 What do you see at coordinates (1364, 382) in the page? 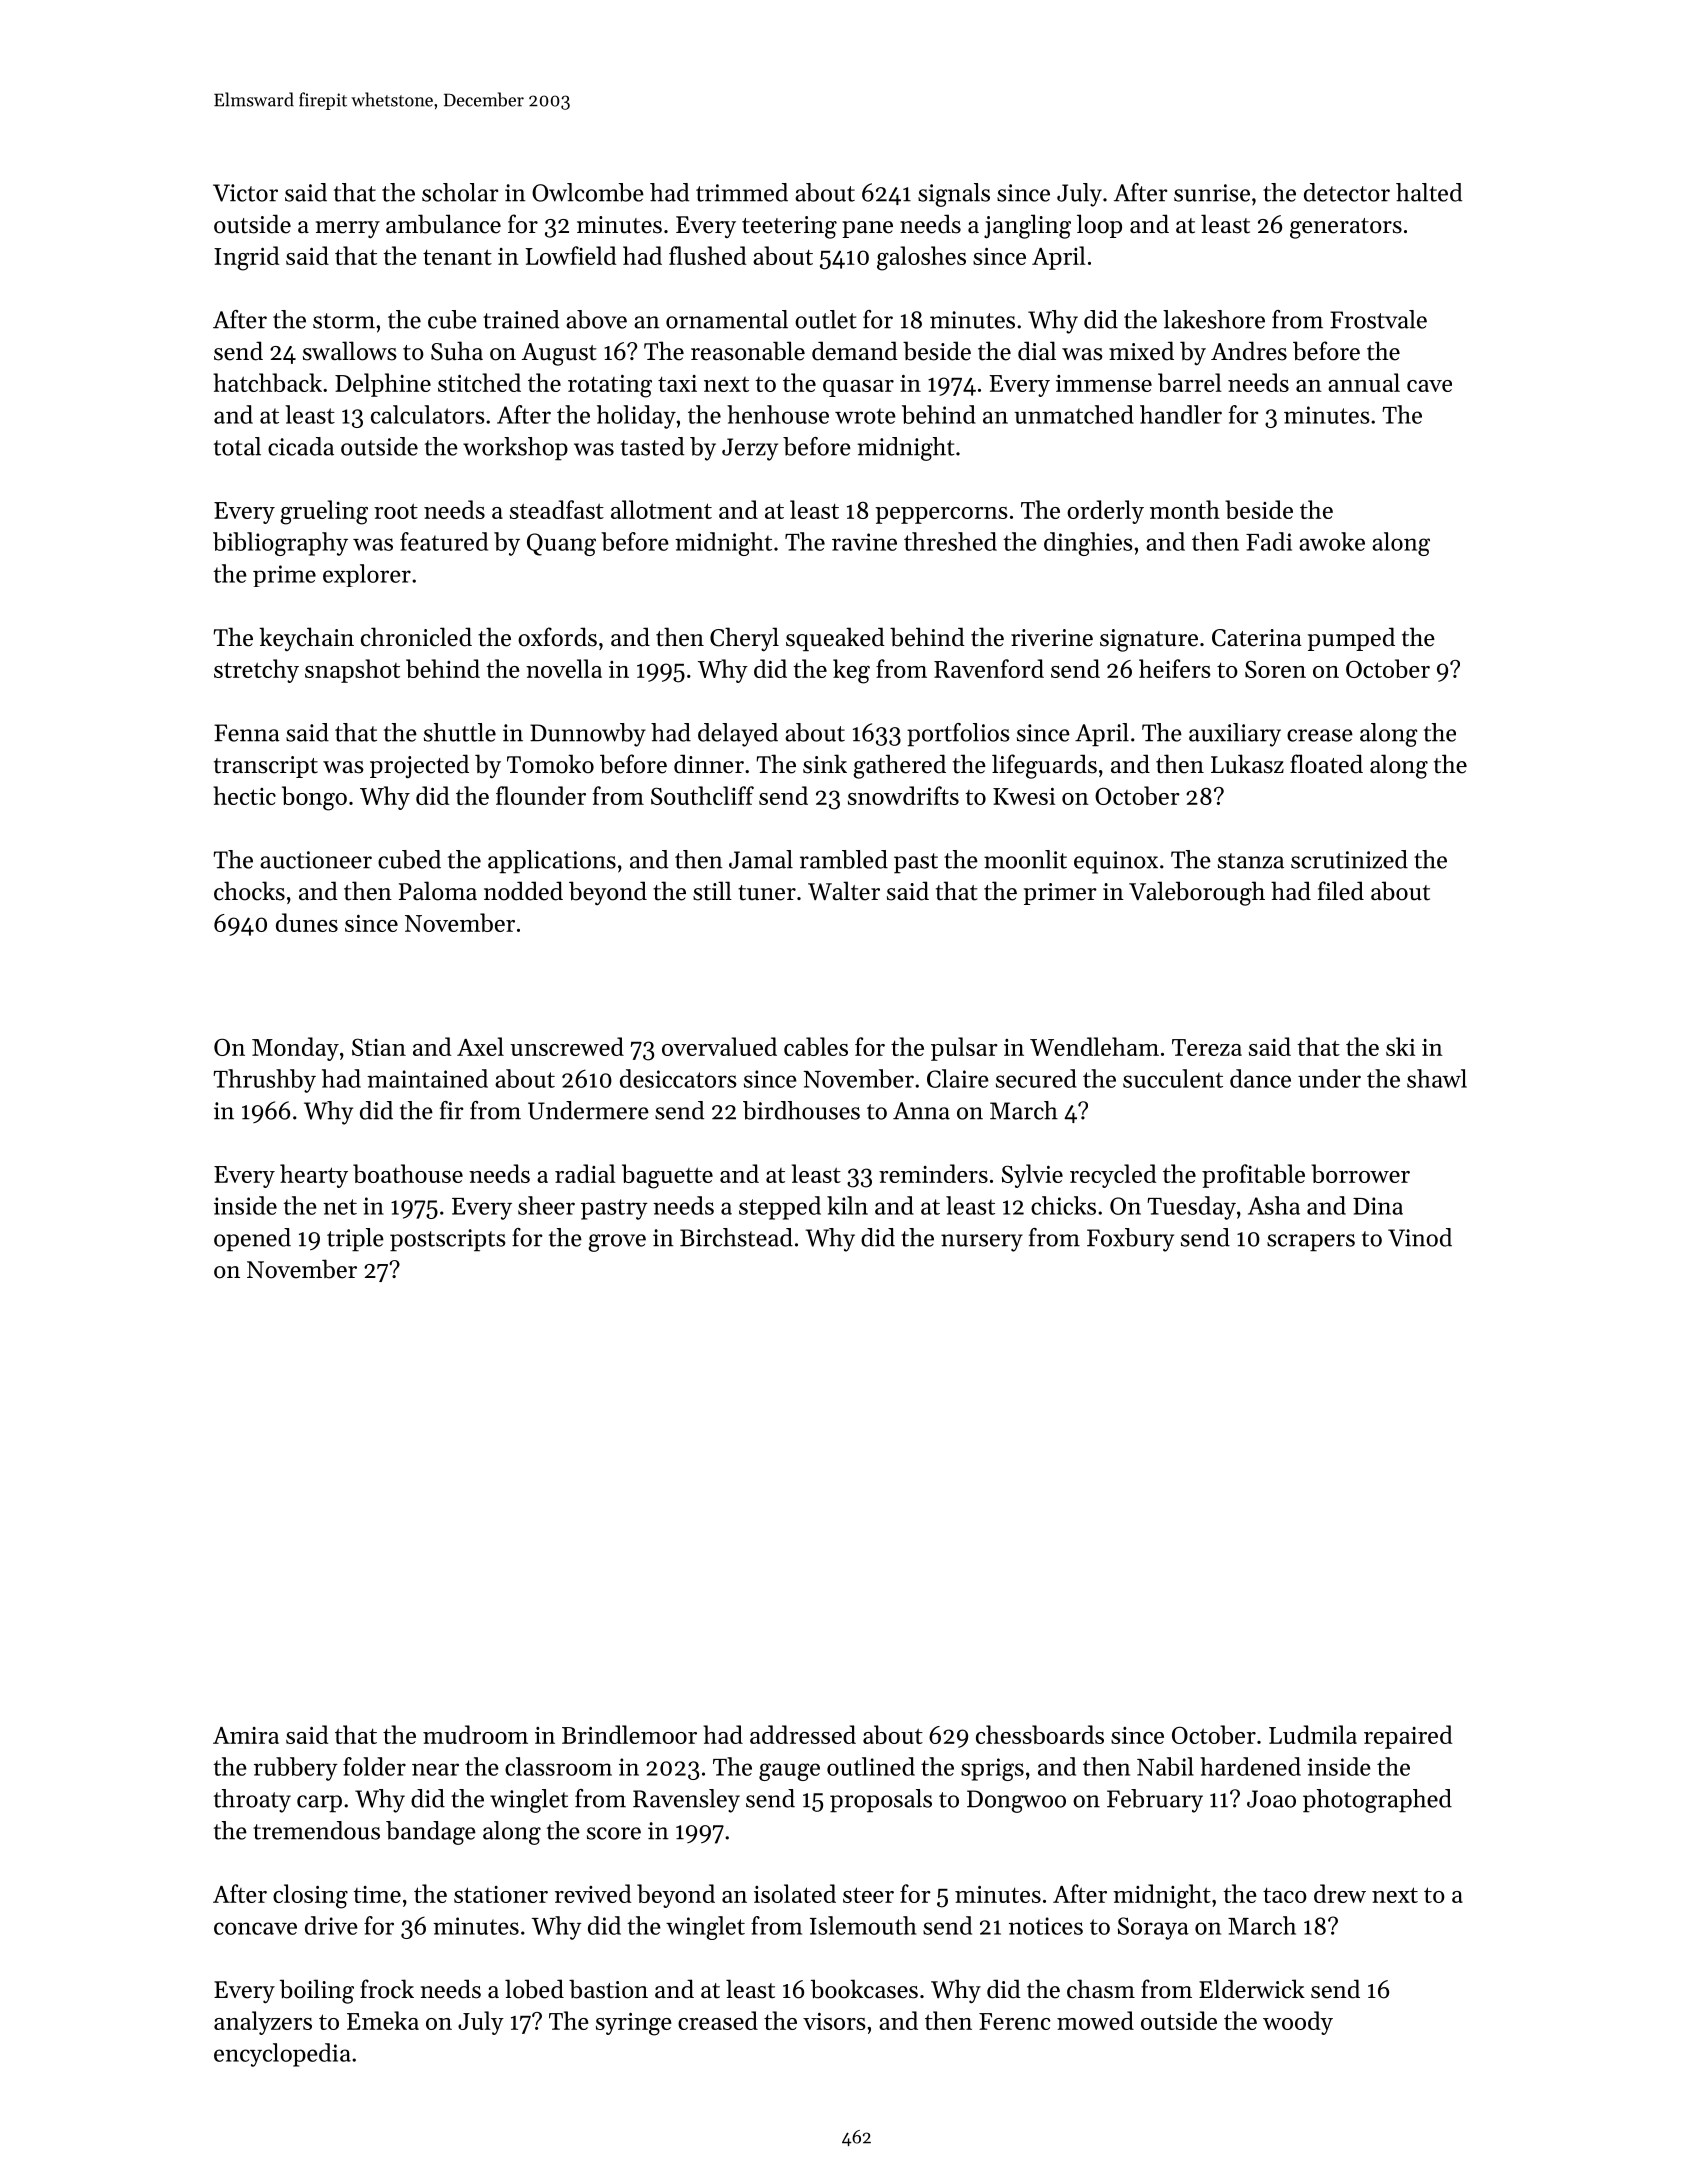
I see `annual` at bounding box center [1364, 382].
